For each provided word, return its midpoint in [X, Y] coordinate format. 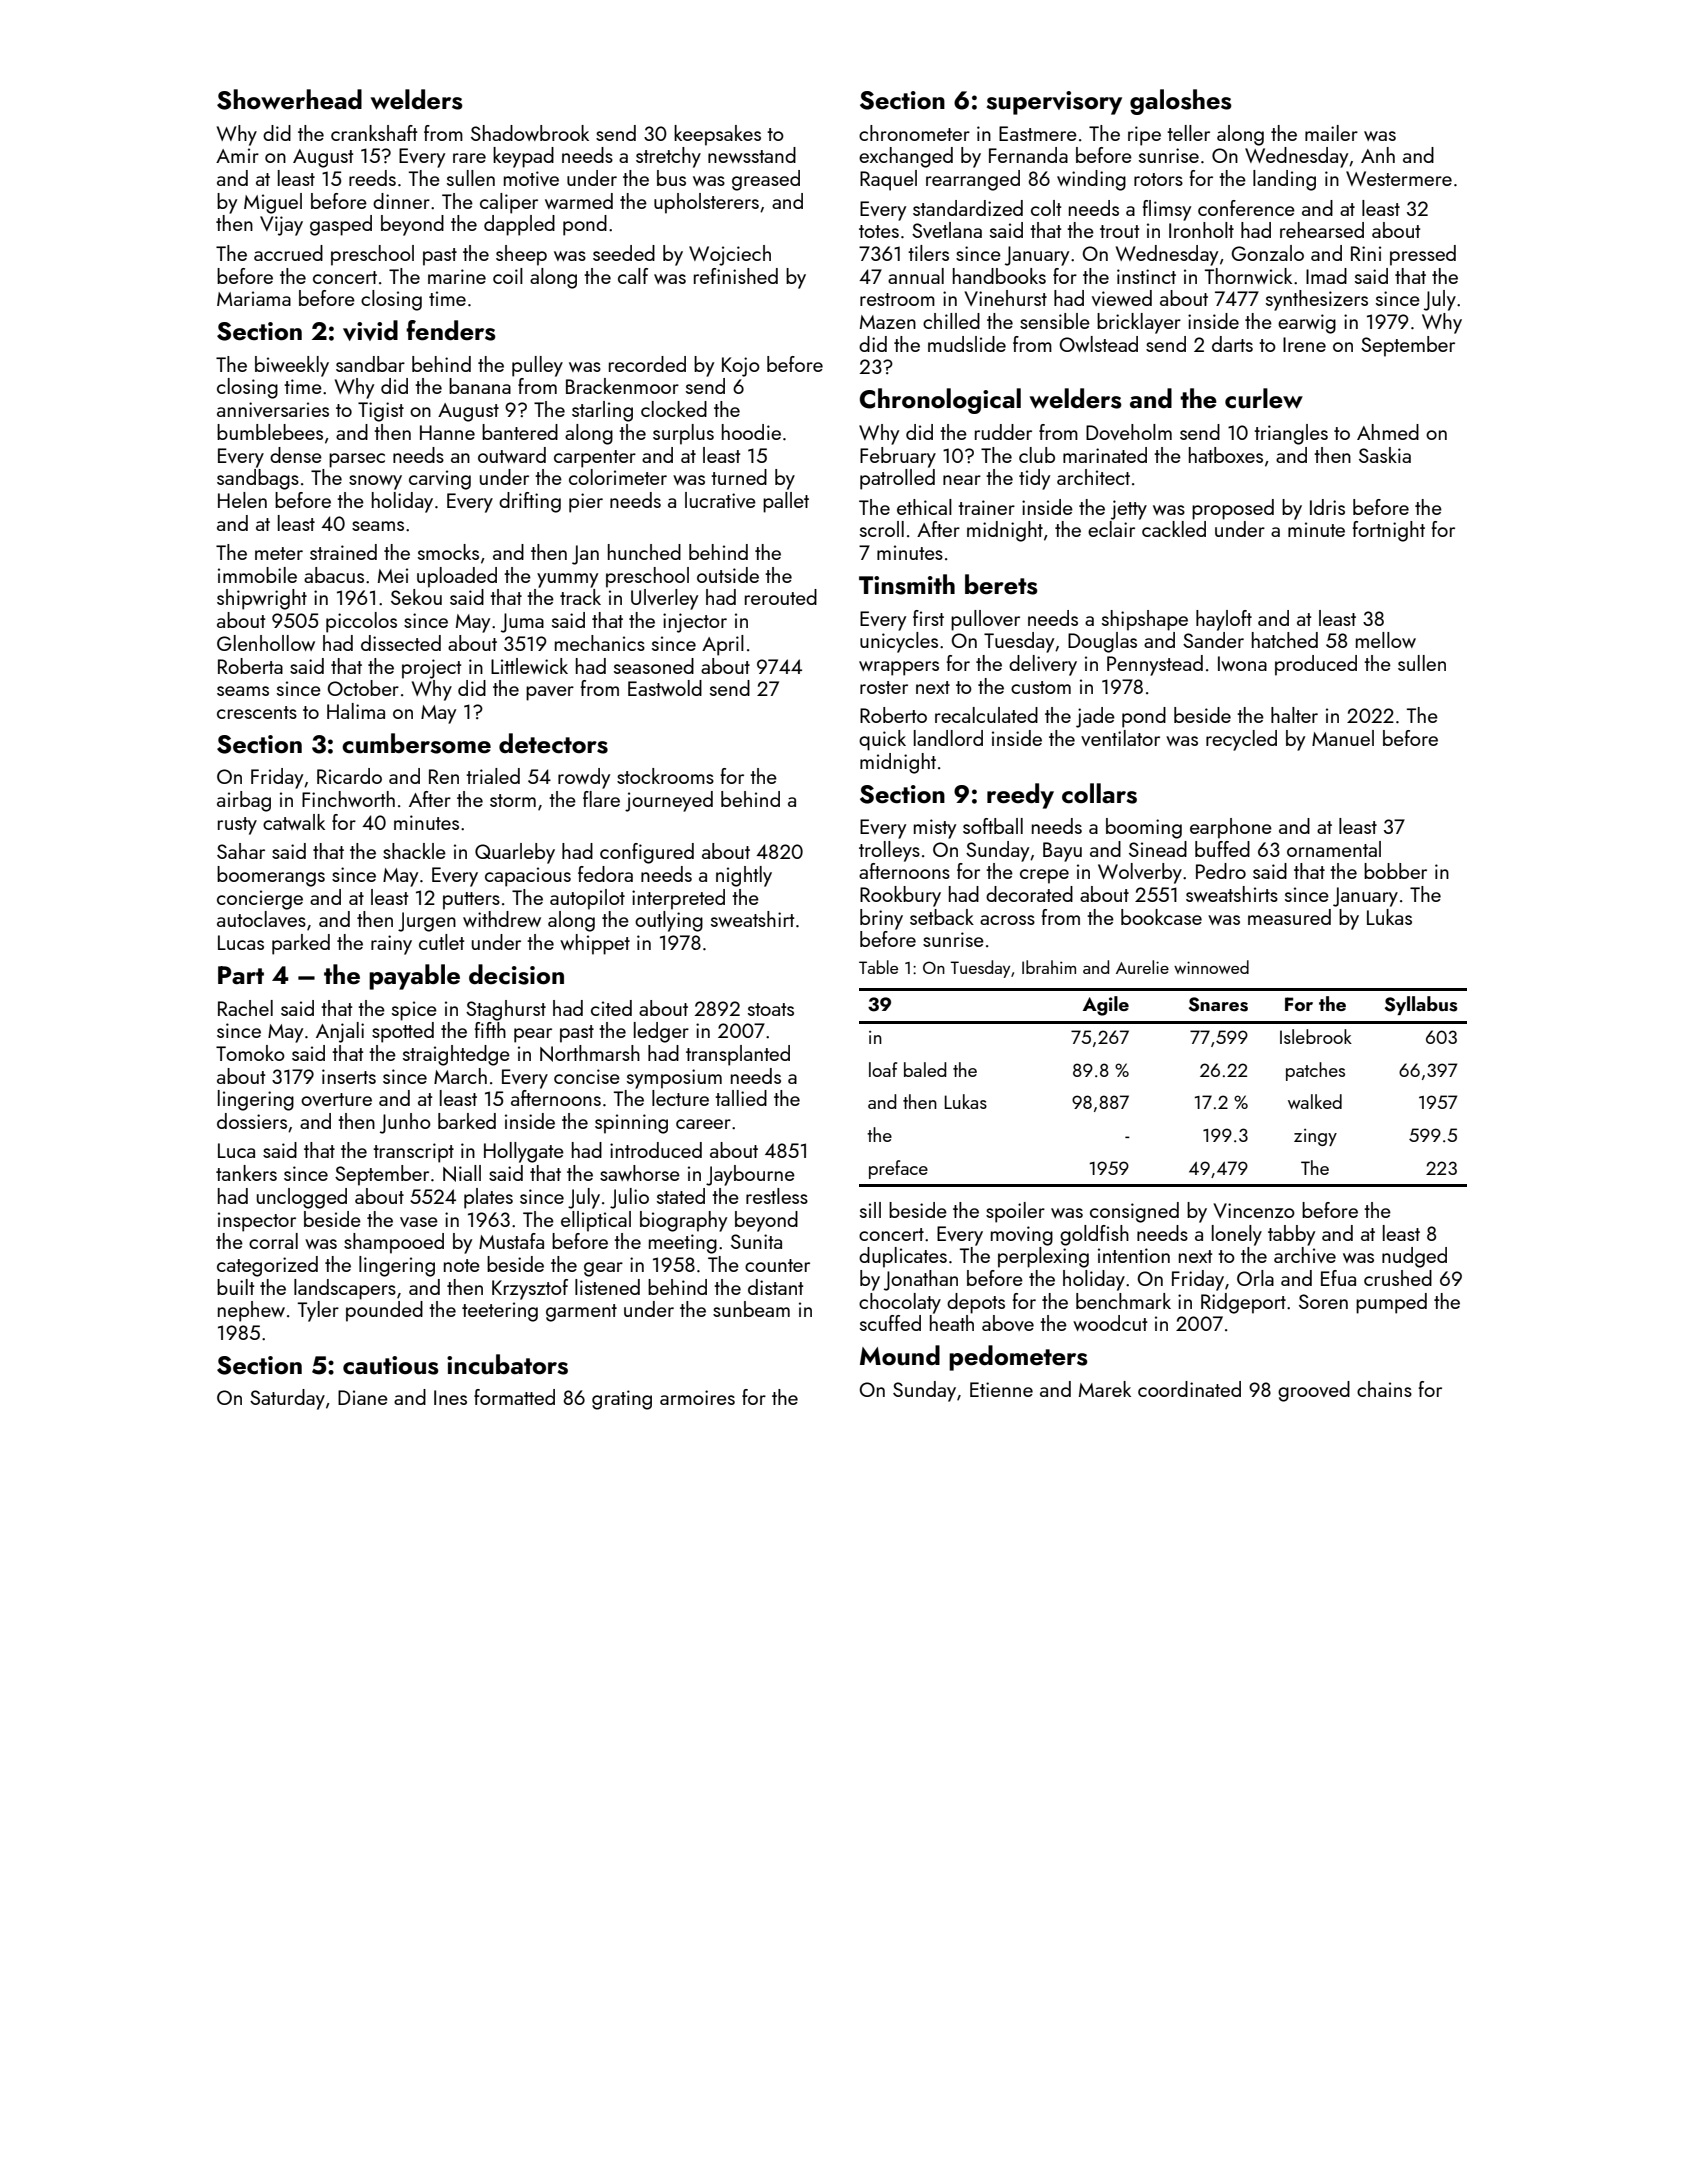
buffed [1222, 849]
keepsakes [717, 135]
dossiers [252, 1121]
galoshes [1181, 102]
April [723, 645]
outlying [669, 921]
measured [1289, 917]
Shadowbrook [530, 133]
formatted [514, 1397]
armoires [697, 1397]
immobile [257, 575]
